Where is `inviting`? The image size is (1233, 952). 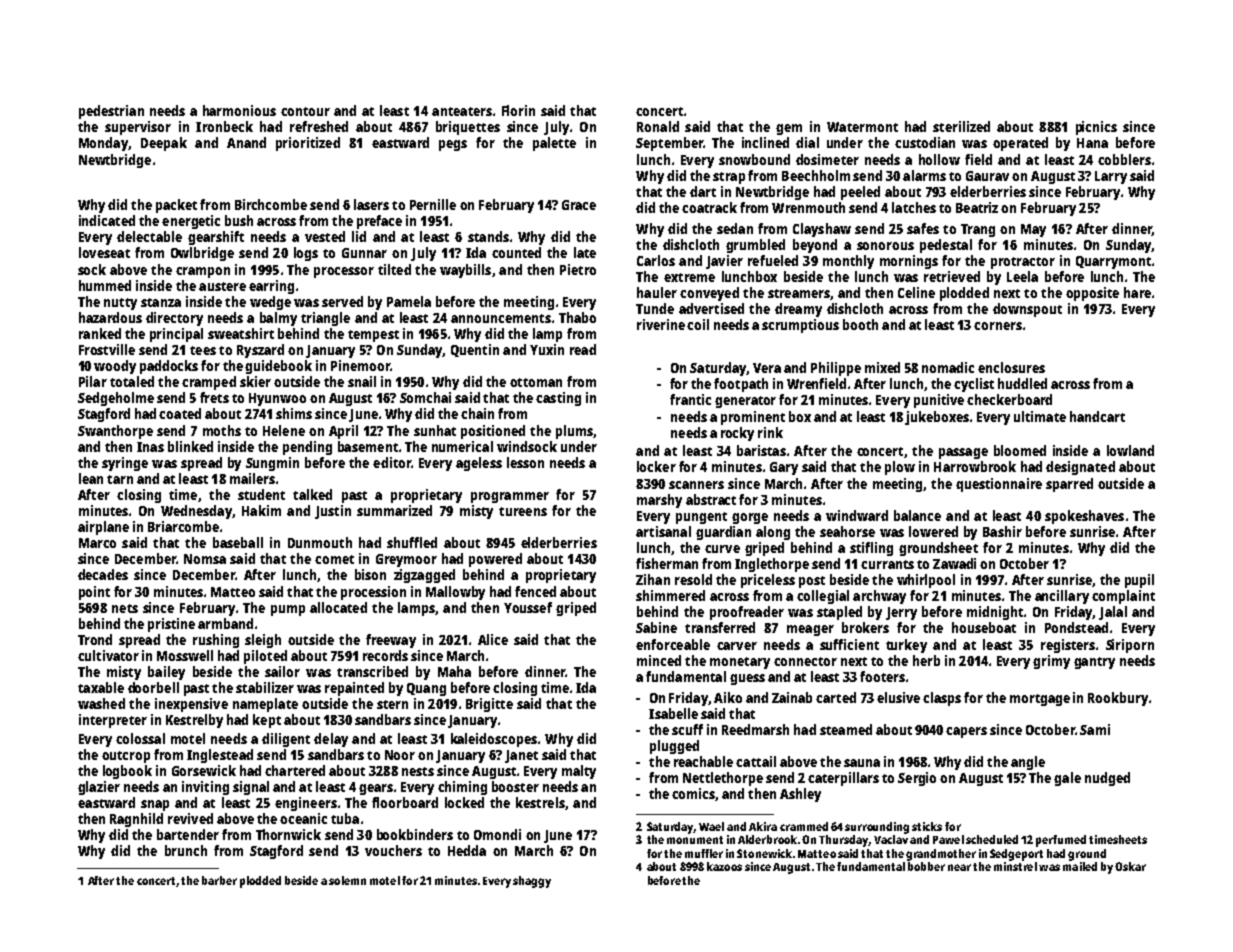 inviting is located at coordinates (205, 788).
